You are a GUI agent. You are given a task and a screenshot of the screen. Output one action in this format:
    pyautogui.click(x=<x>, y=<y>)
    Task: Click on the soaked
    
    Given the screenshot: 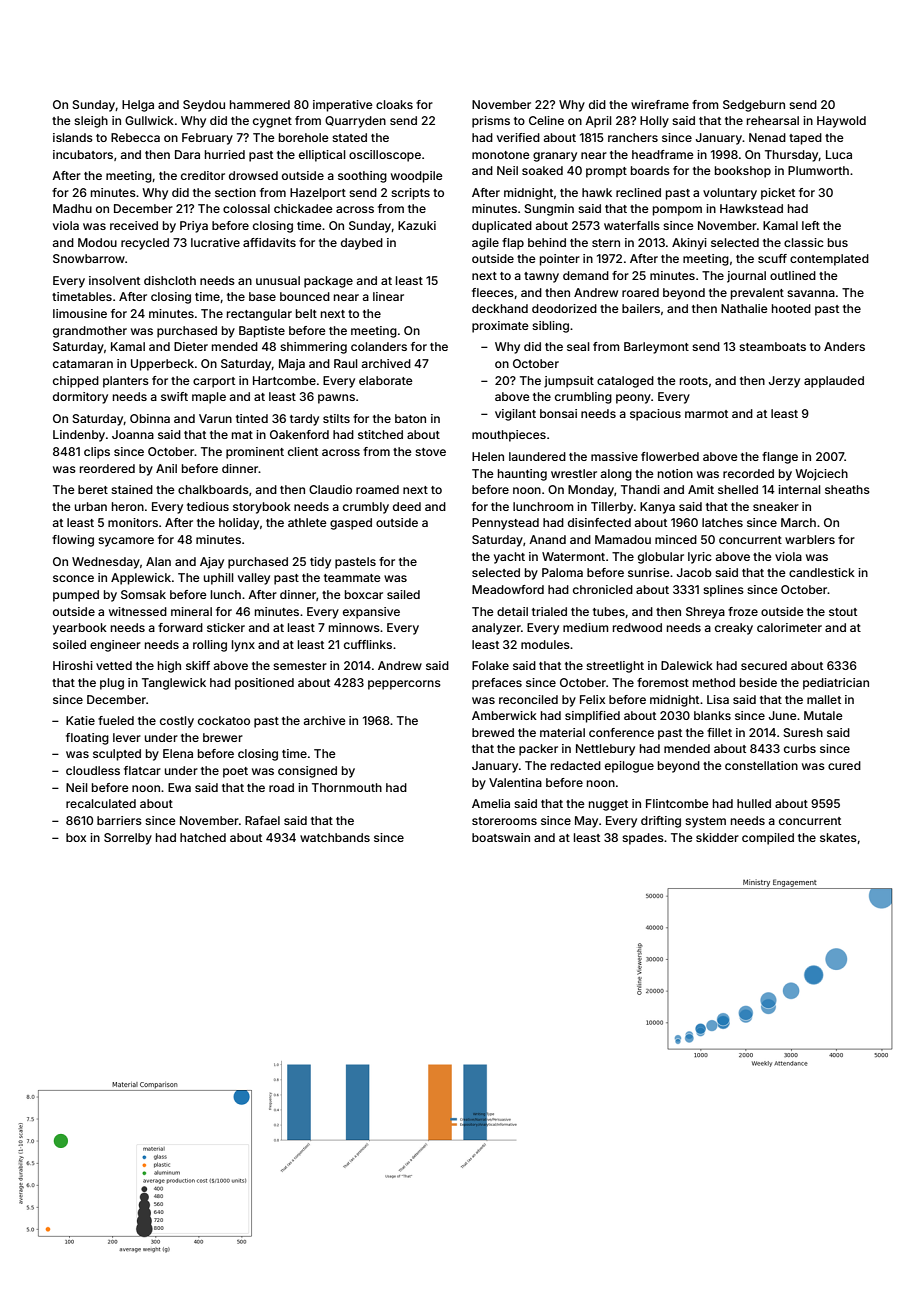 What is the action you would take?
    pyautogui.click(x=542, y=170)
